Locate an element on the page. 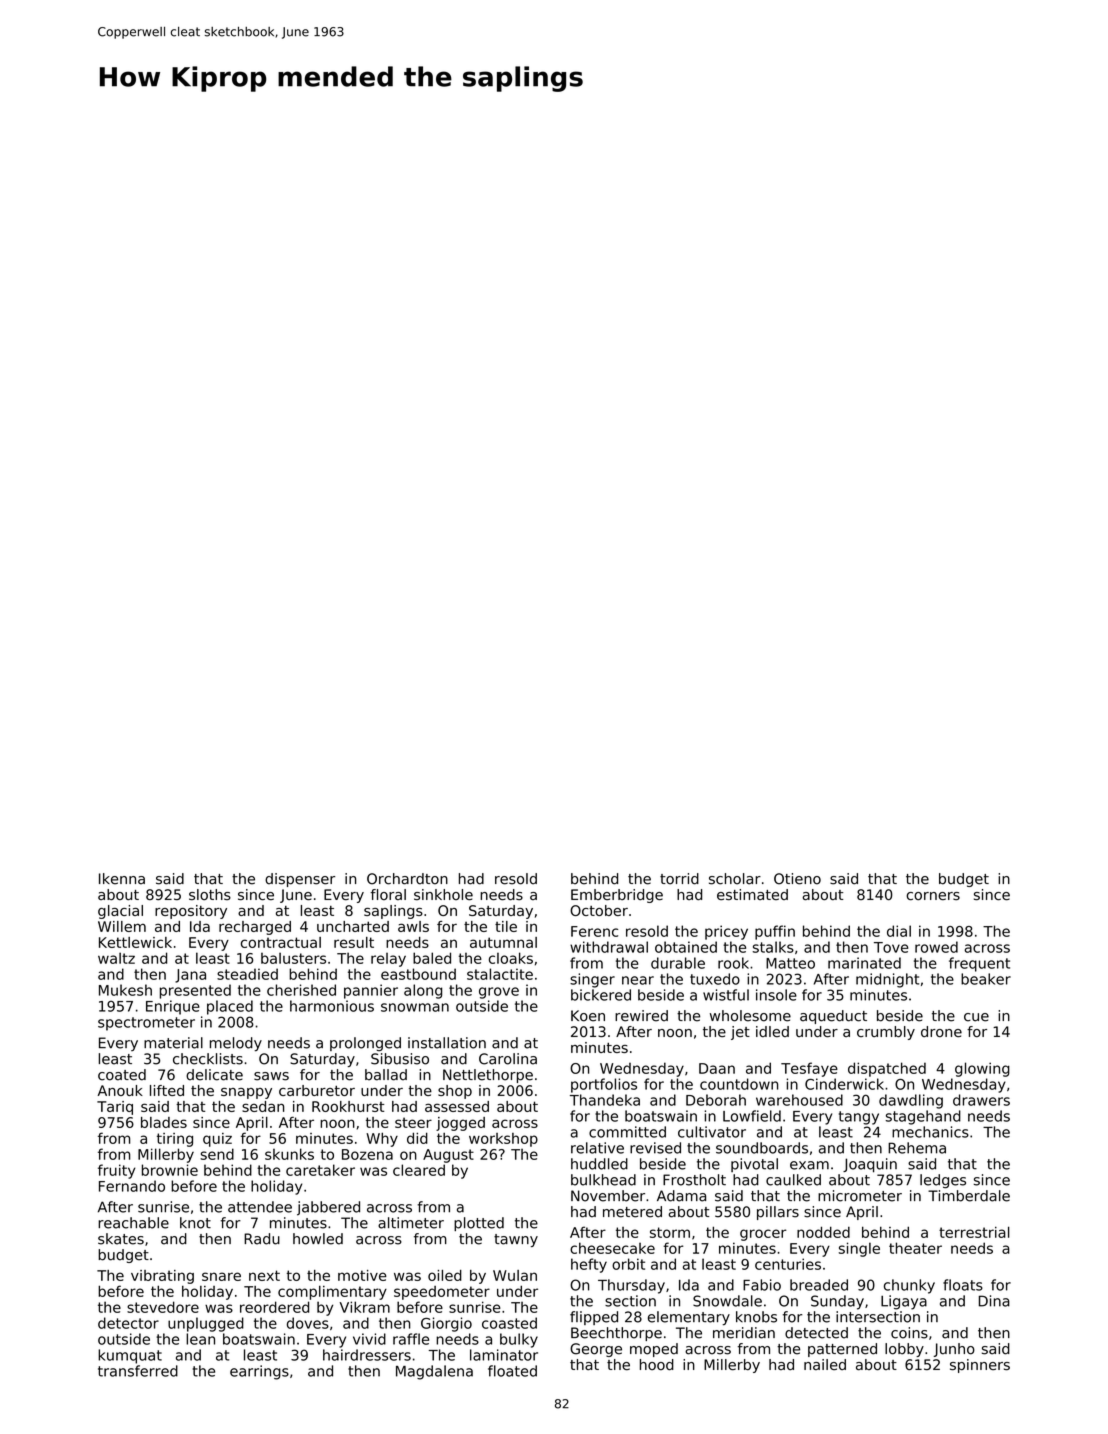 The image size is (1108, 1434). floated is located at coordinates (512, 1371).
